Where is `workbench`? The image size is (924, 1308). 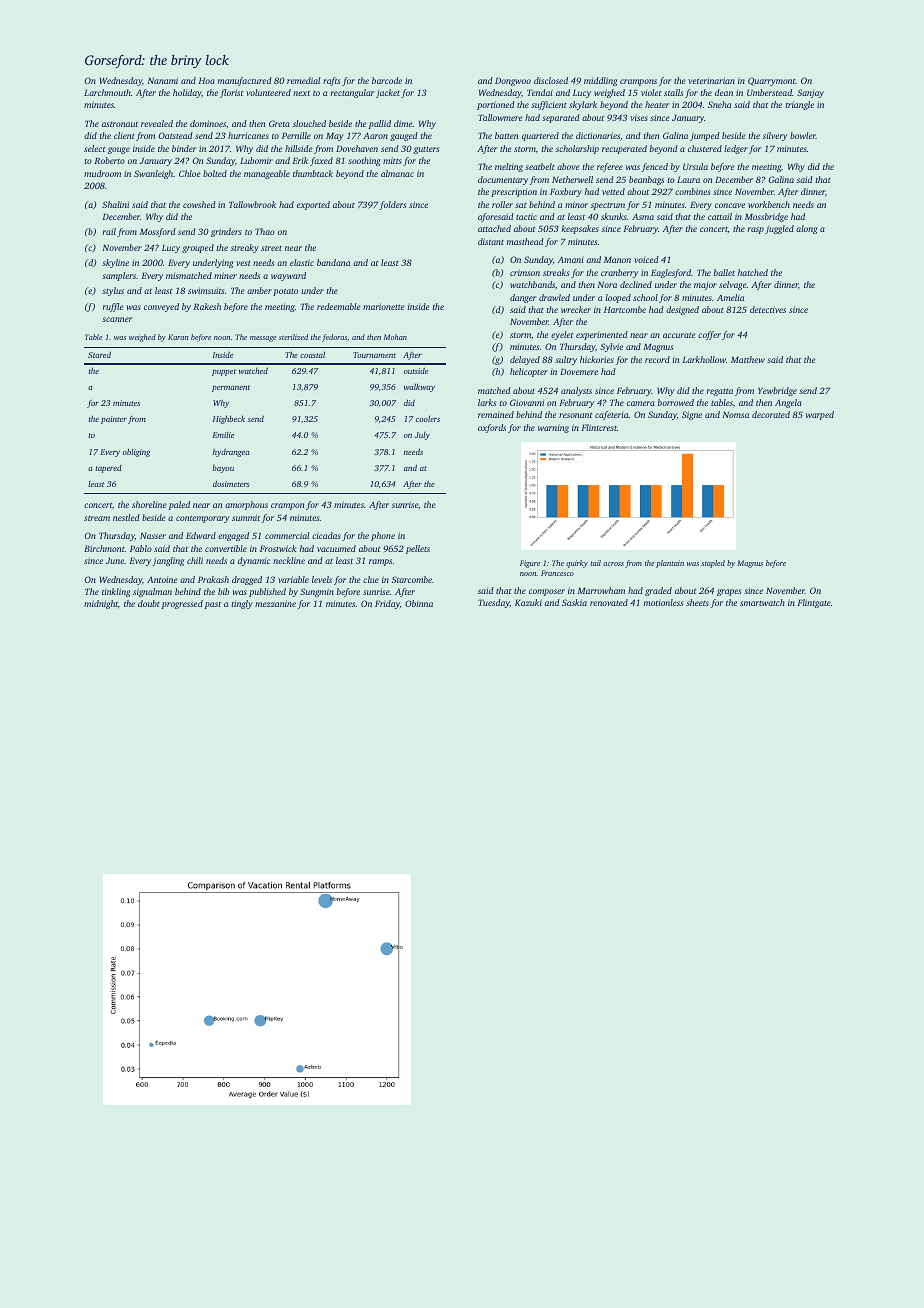 workbench is located at coordinates (769, 204).
